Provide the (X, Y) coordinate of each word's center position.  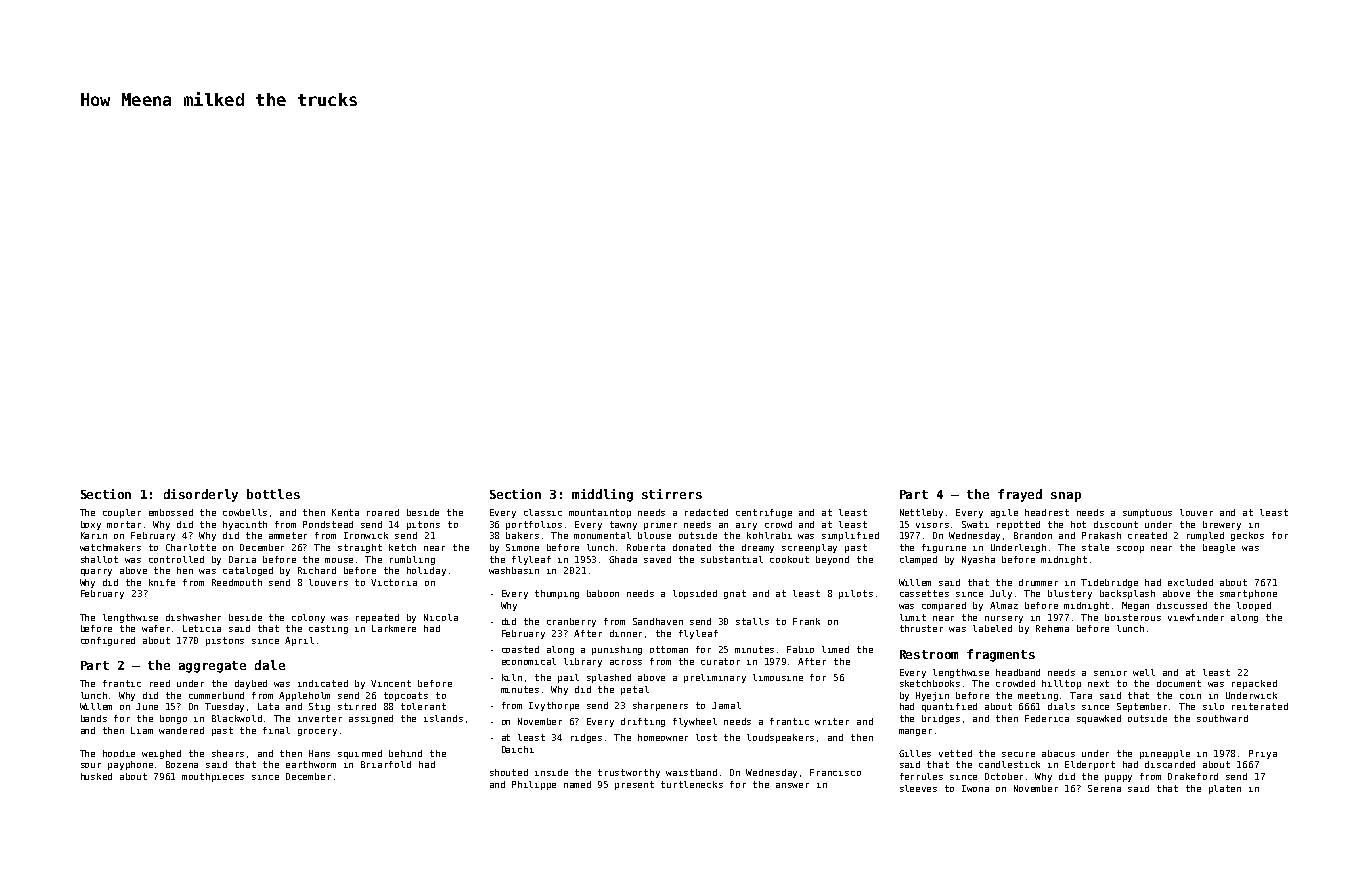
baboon (603, 593)
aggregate (212, 667)
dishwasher (193, 617)
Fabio (800, 649)
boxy (91, 525)
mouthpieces (213, 777)
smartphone (1248, 594)
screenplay (809, 548)
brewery (1222, 525)
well (1144, 672)
